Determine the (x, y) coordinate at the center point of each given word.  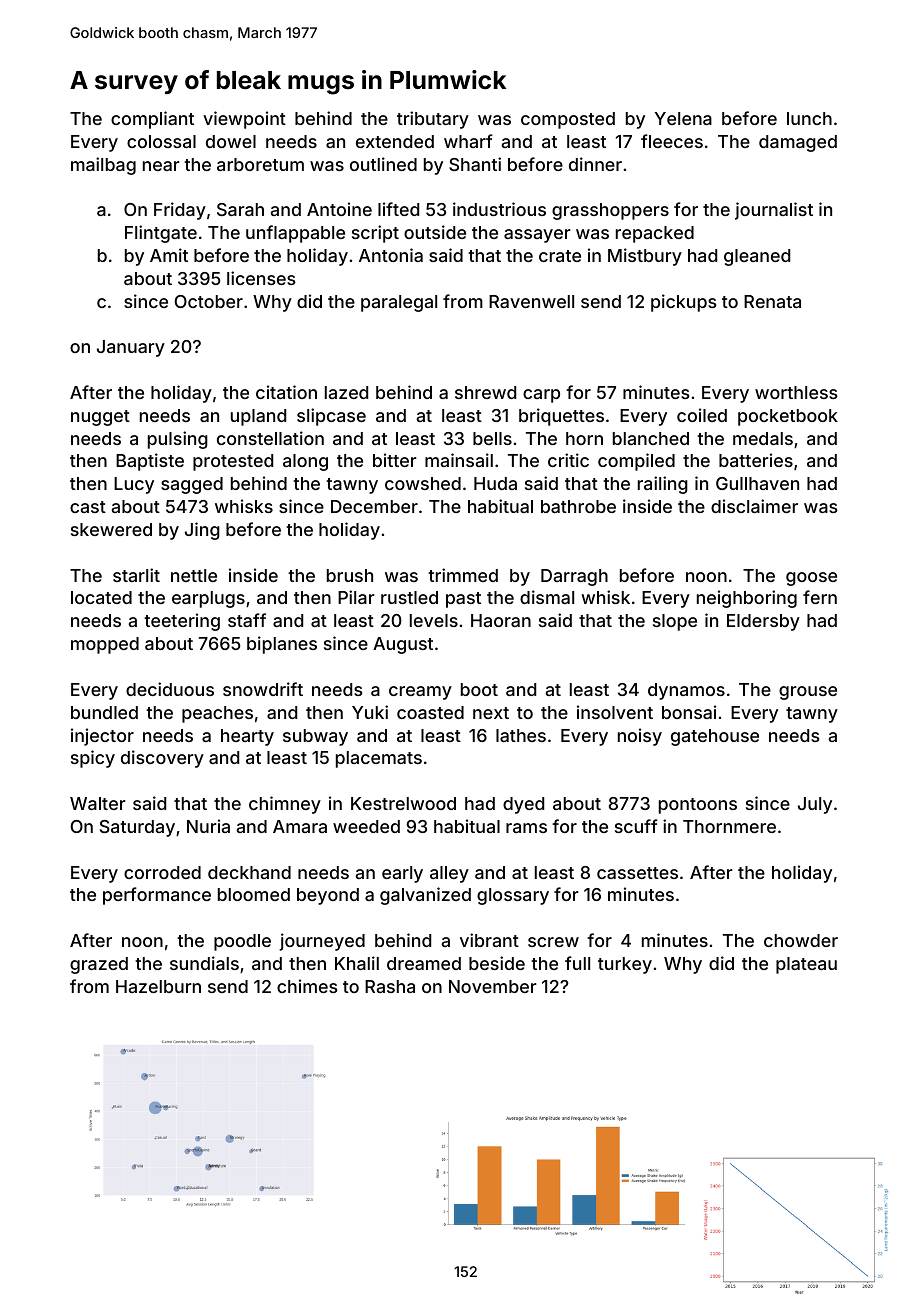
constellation (270, 438)
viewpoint (244, 120)
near (161, 166)
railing (663, 485)
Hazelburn (158, 986)
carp (541, 396)
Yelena (683, 118)
